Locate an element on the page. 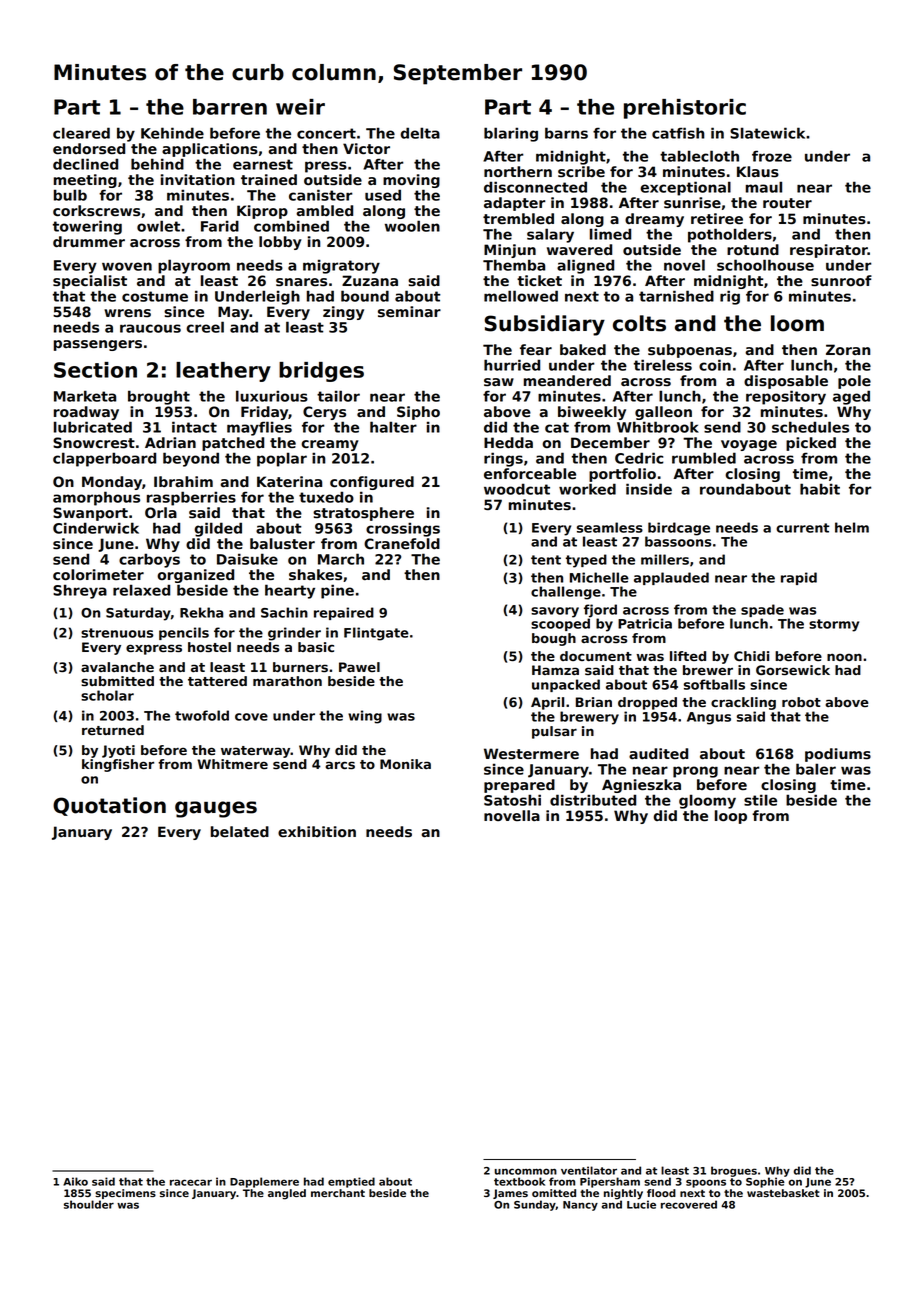 The width and height of the page is (924, 1308). Rekha is located at coordinates (201, 612).
